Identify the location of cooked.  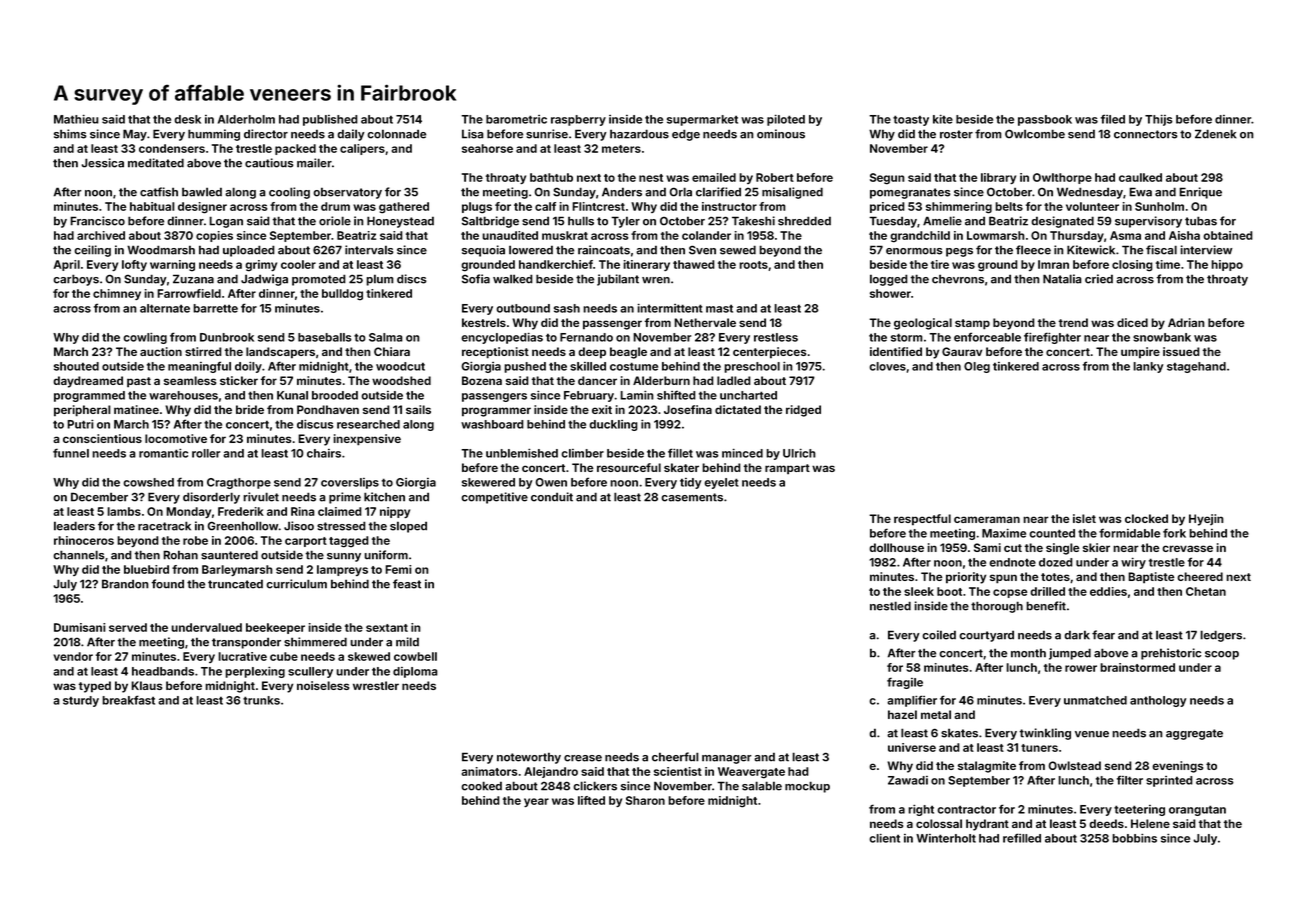
(481, 786).
